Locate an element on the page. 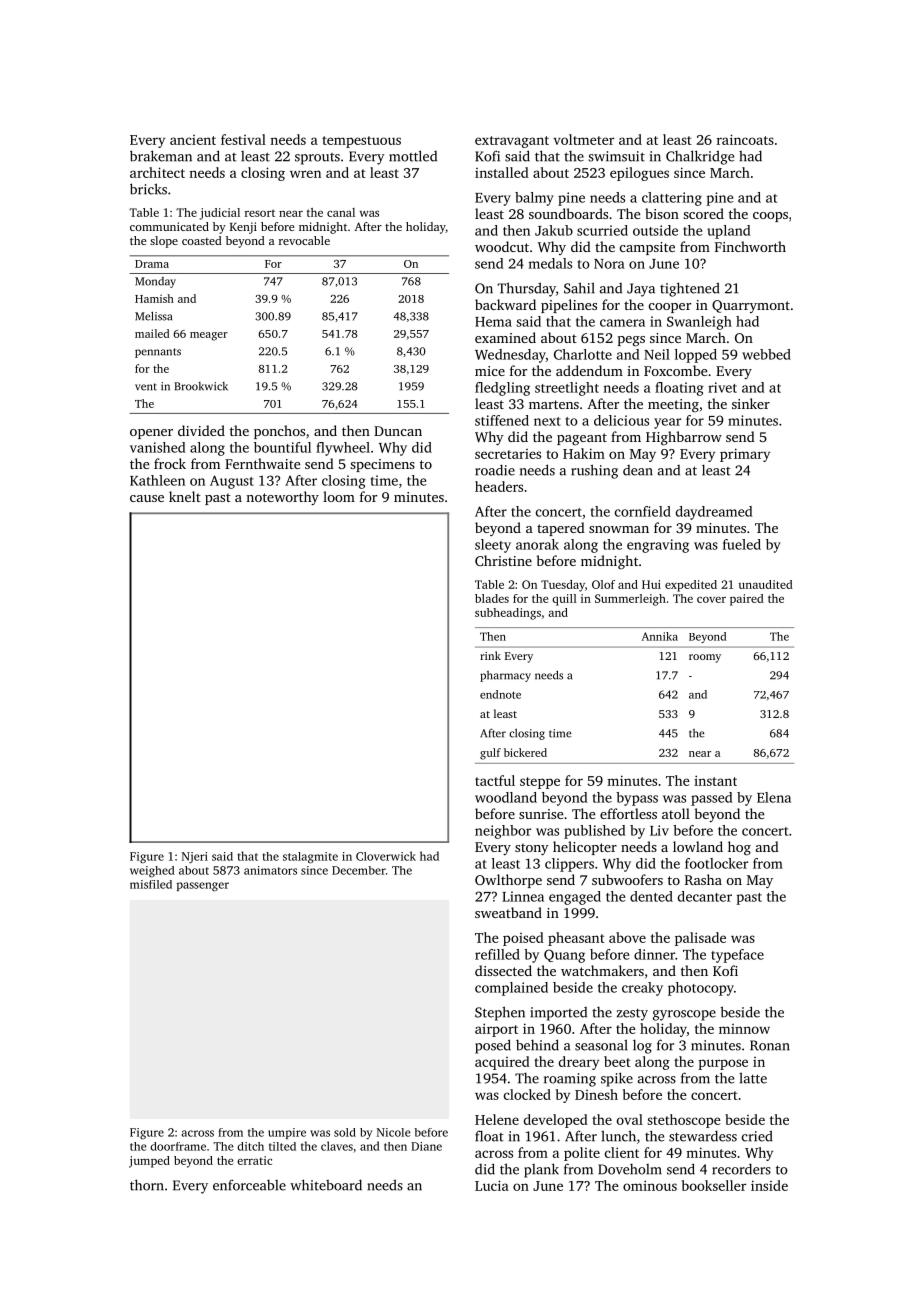  Cloverwick is located at coordinates (386, 856).
